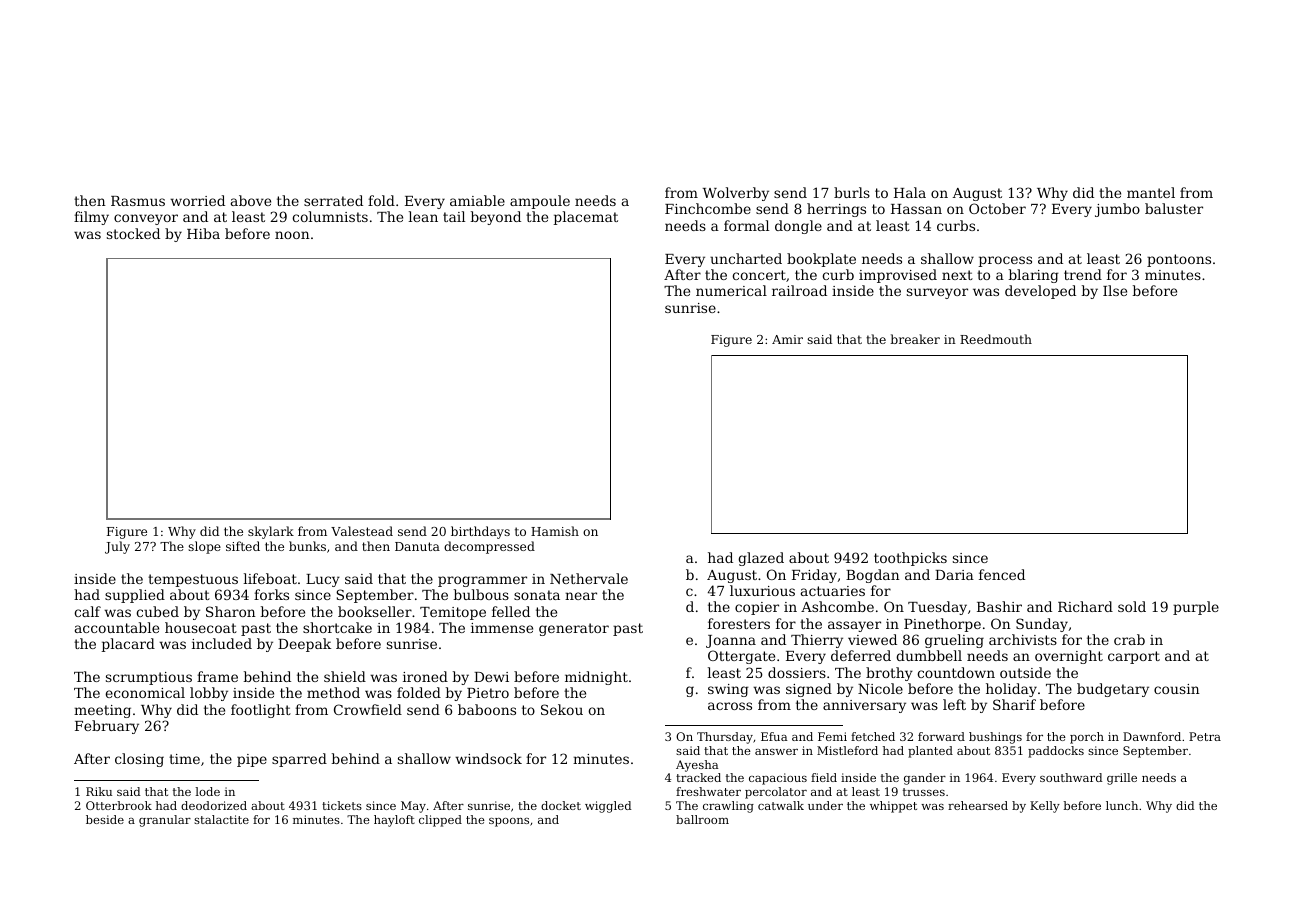 This screenshot has width=1308, height=924. Describe the element at coordinates (1122, 805) in the screenshot. I see `lunch` at that location.
